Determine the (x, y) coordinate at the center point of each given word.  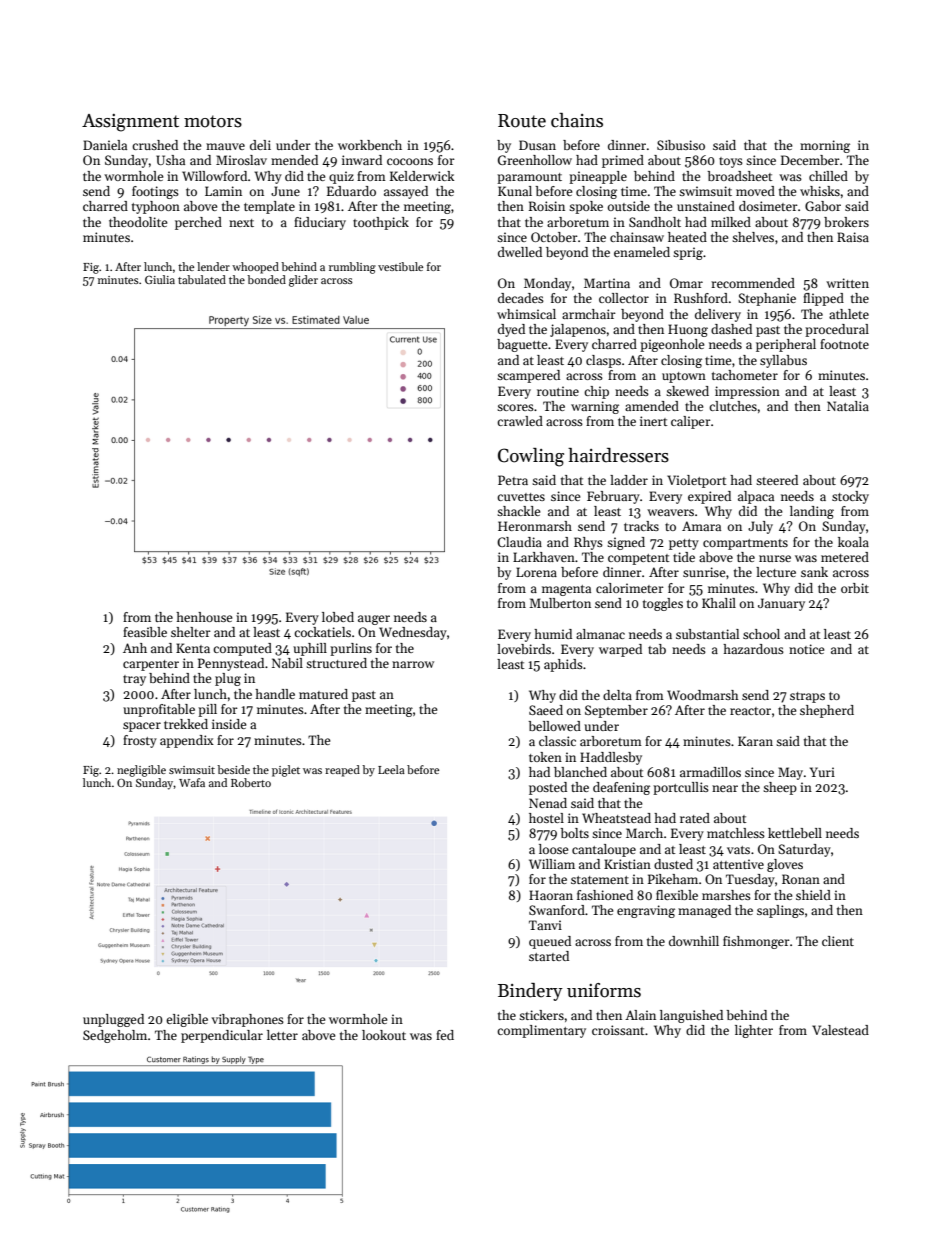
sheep (780, 788)
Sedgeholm (115, 1036)
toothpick (381, 223)
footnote (844, 344)
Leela (391, 769)
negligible (141, 771)
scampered (528, 376)
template (269, 207)
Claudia (519, 542)
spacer (142, 727)
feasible (145, 632)
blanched (580, 772)
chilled (828, 176)
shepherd (827, 711)
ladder (629, 480)
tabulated (202, 279)
